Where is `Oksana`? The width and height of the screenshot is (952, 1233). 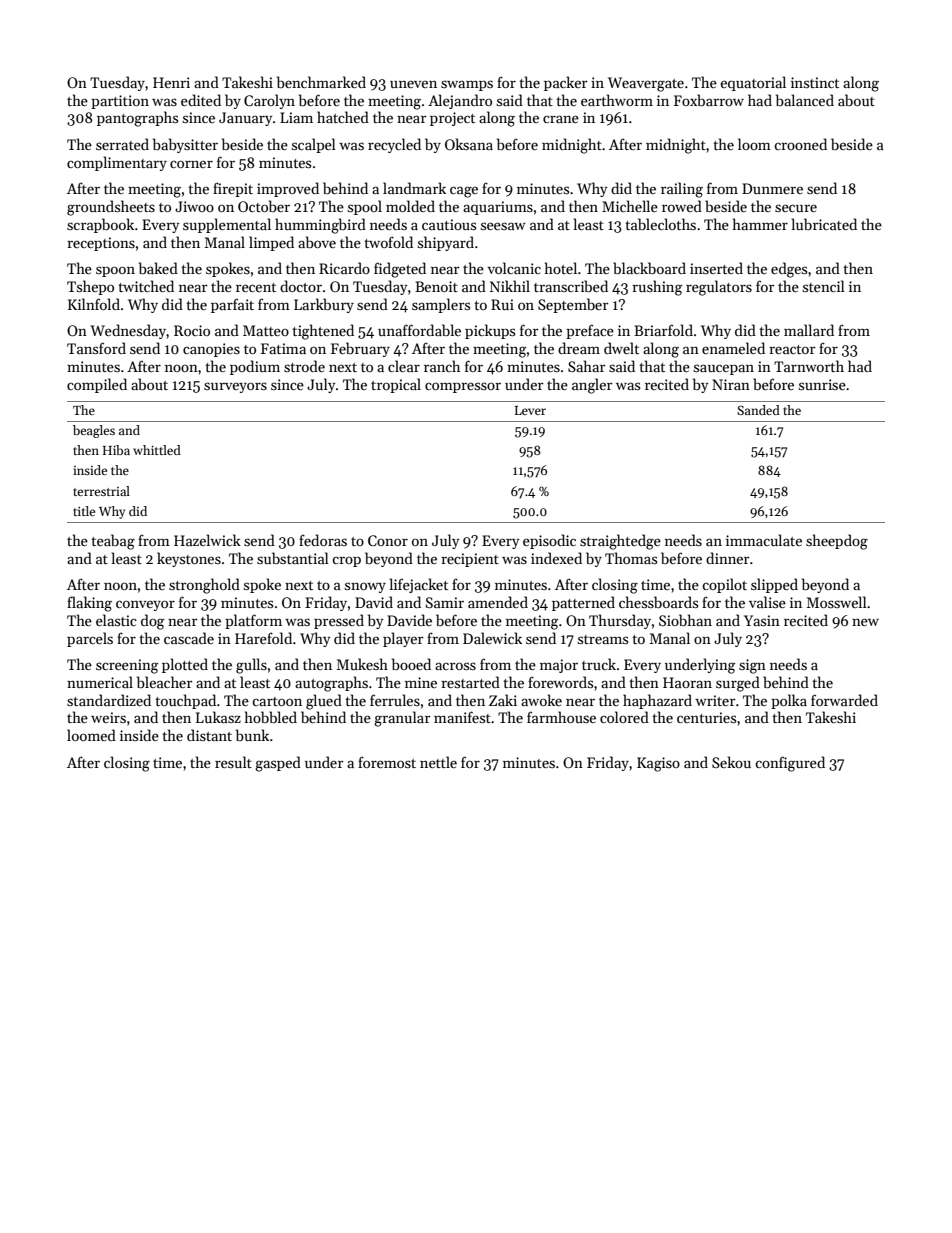
Oksana is located at coordinates (469, 144).
